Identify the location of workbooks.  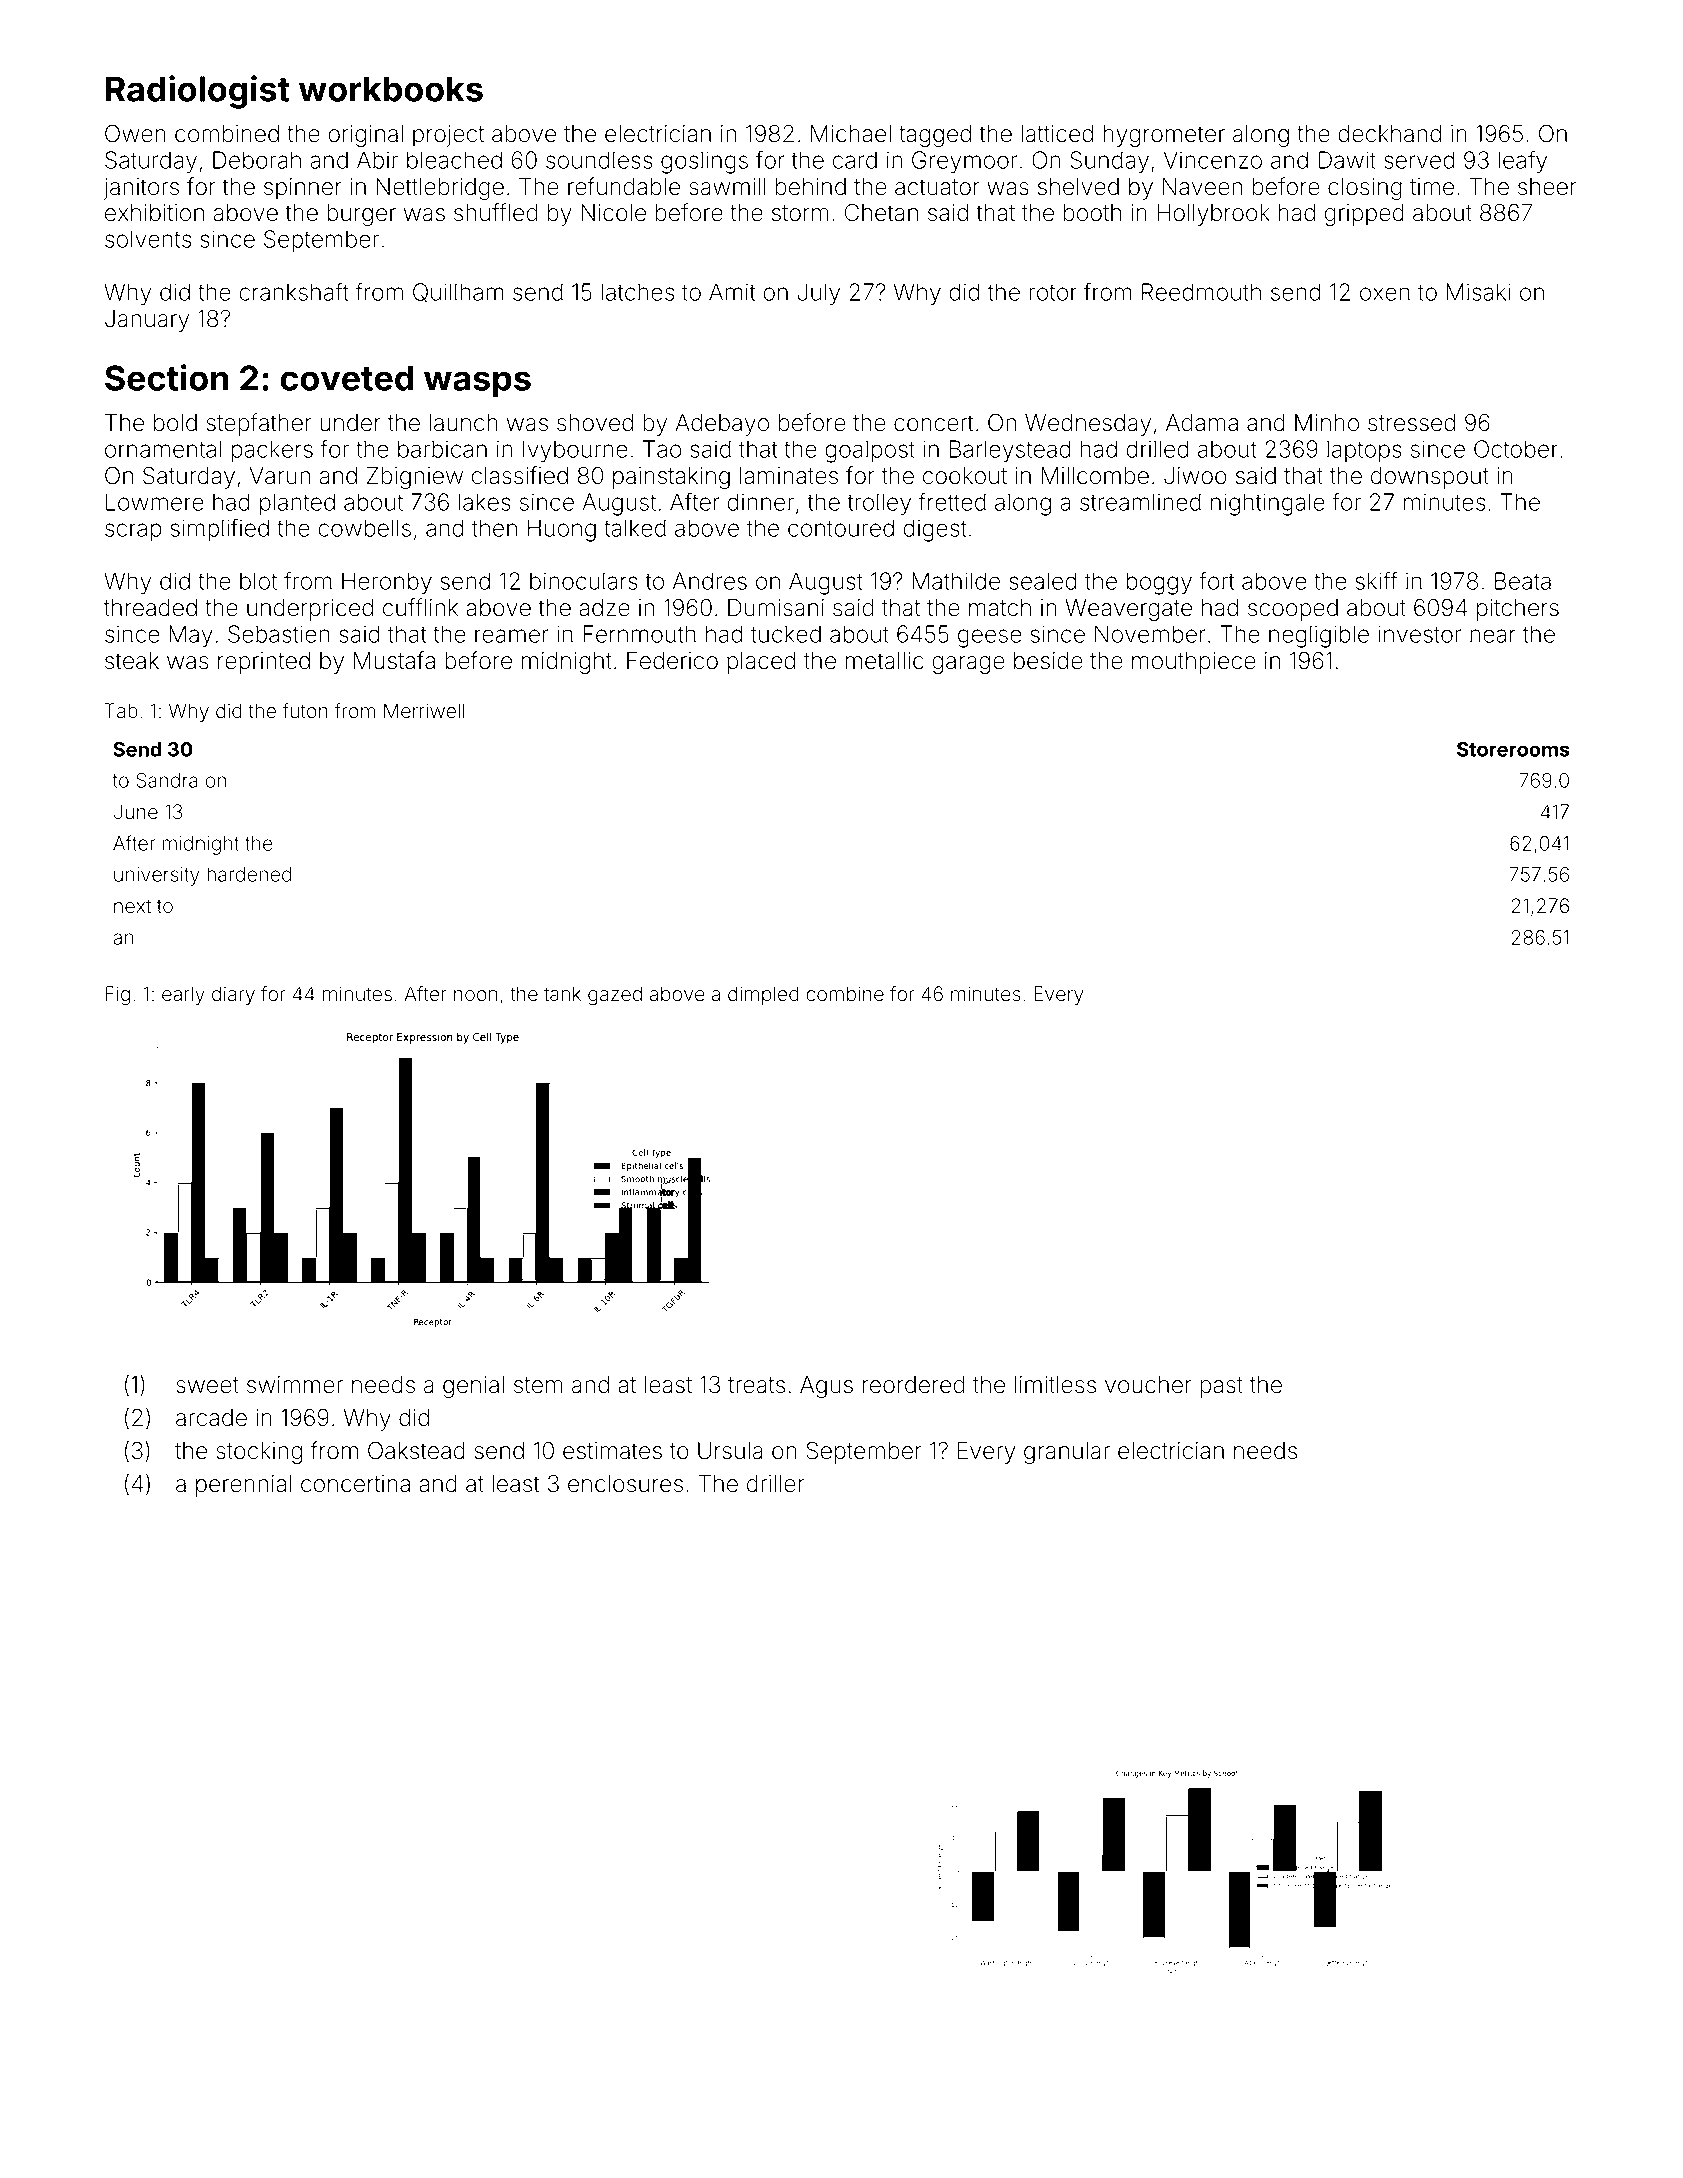
(391, 89).
